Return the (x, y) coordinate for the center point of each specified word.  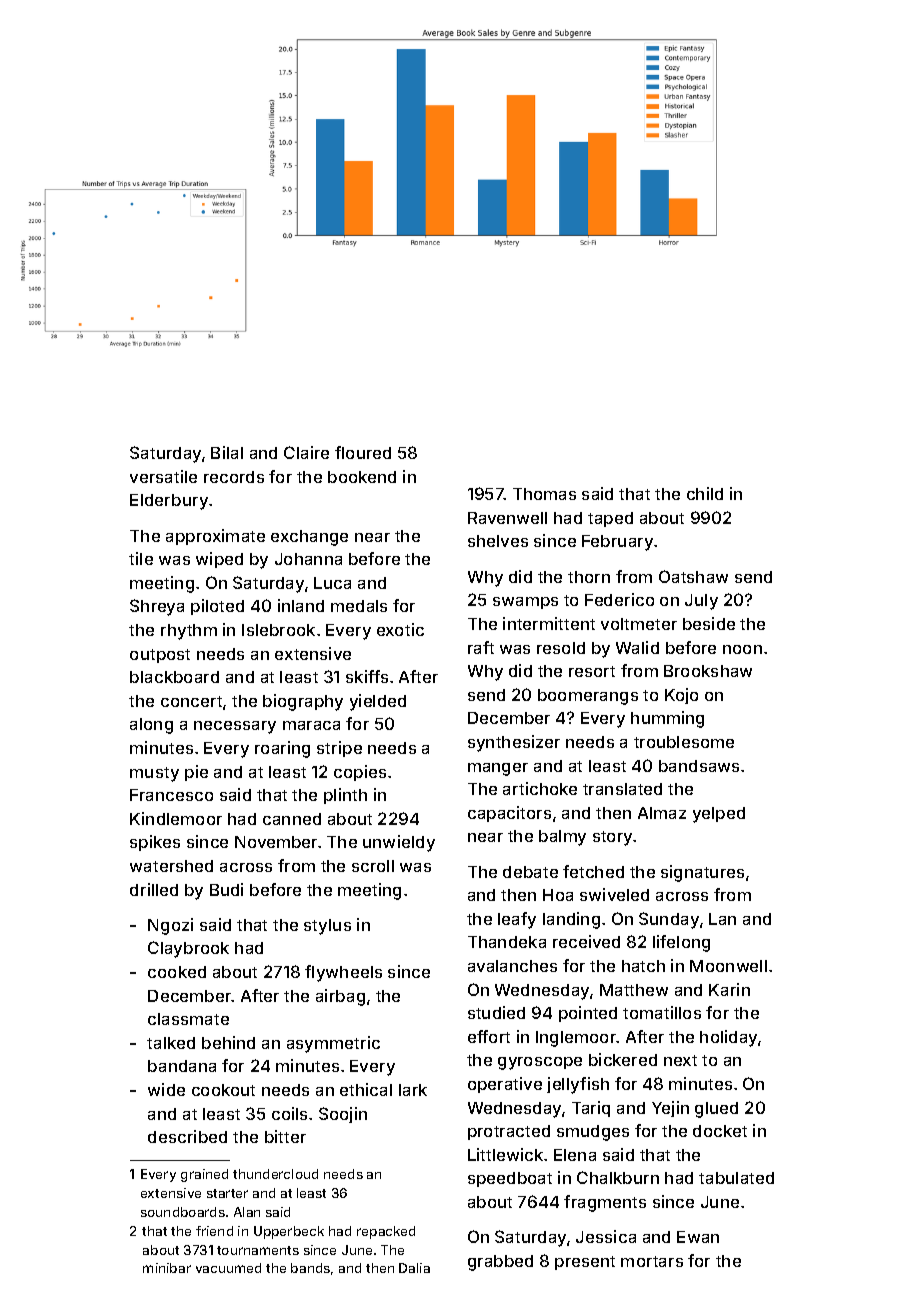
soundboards (183, 1212)
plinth (345, 796)
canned (292, 819)
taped (610, 519)
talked (171, 1043)
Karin (729, 989)
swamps (525, 603)
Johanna (308, 559)
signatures (702, 873)
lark (413, 1090)
